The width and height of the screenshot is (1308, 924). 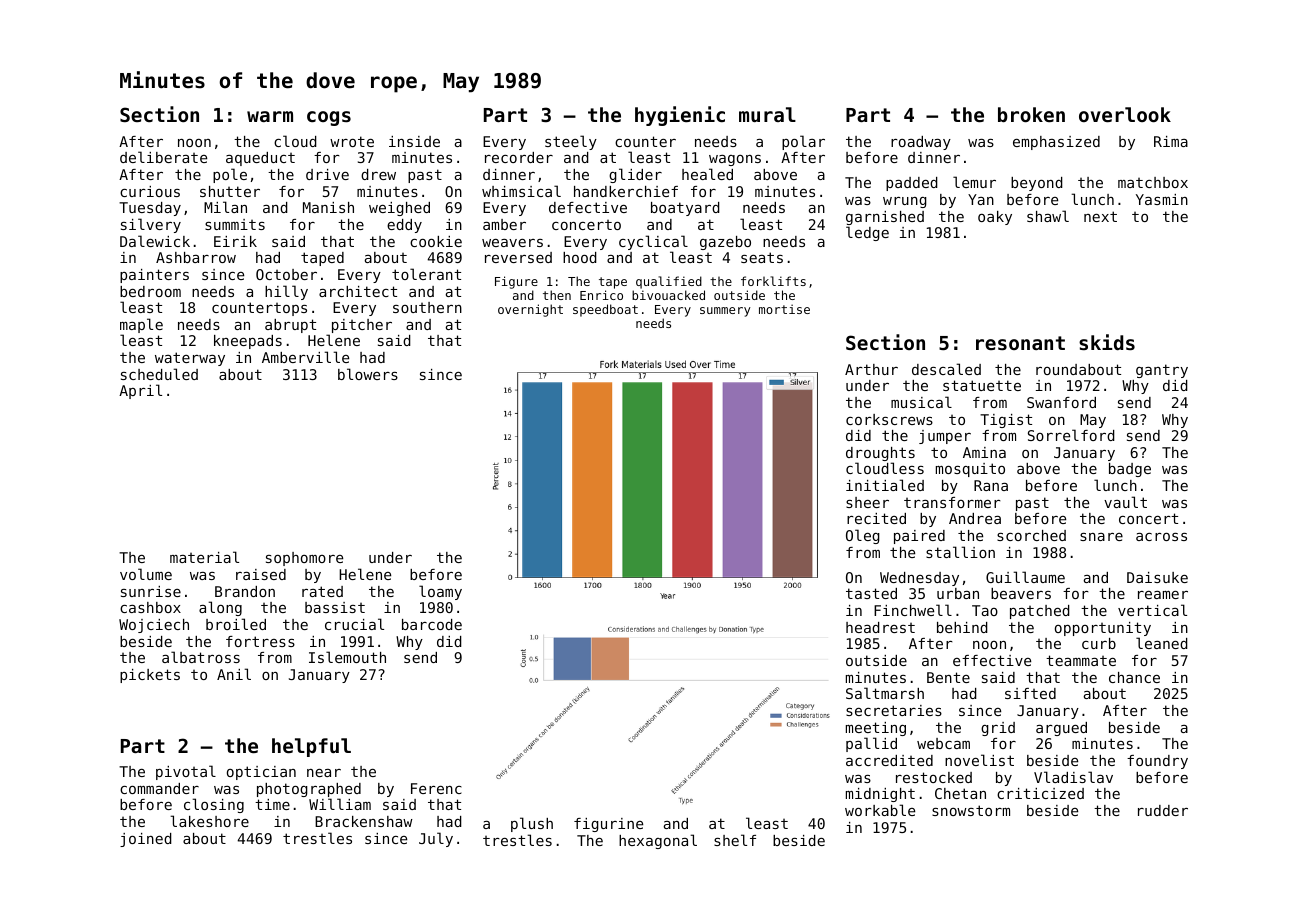 I want to click on rudder, so click(x=1163, y=810).
